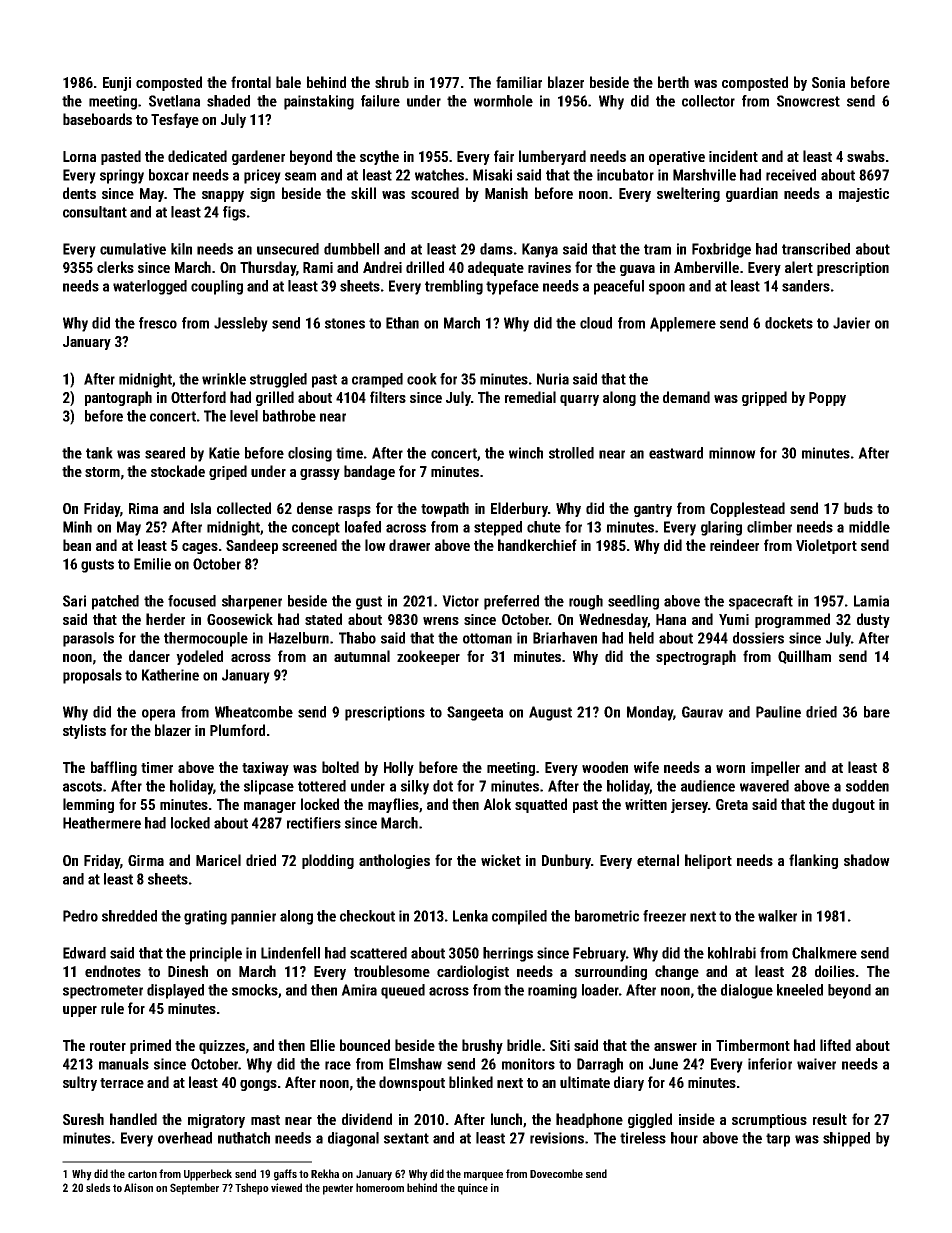  What do you see at coordinates (95, 212) in the screenshot?
I see `consultant` at bounding box center [95, 212].
